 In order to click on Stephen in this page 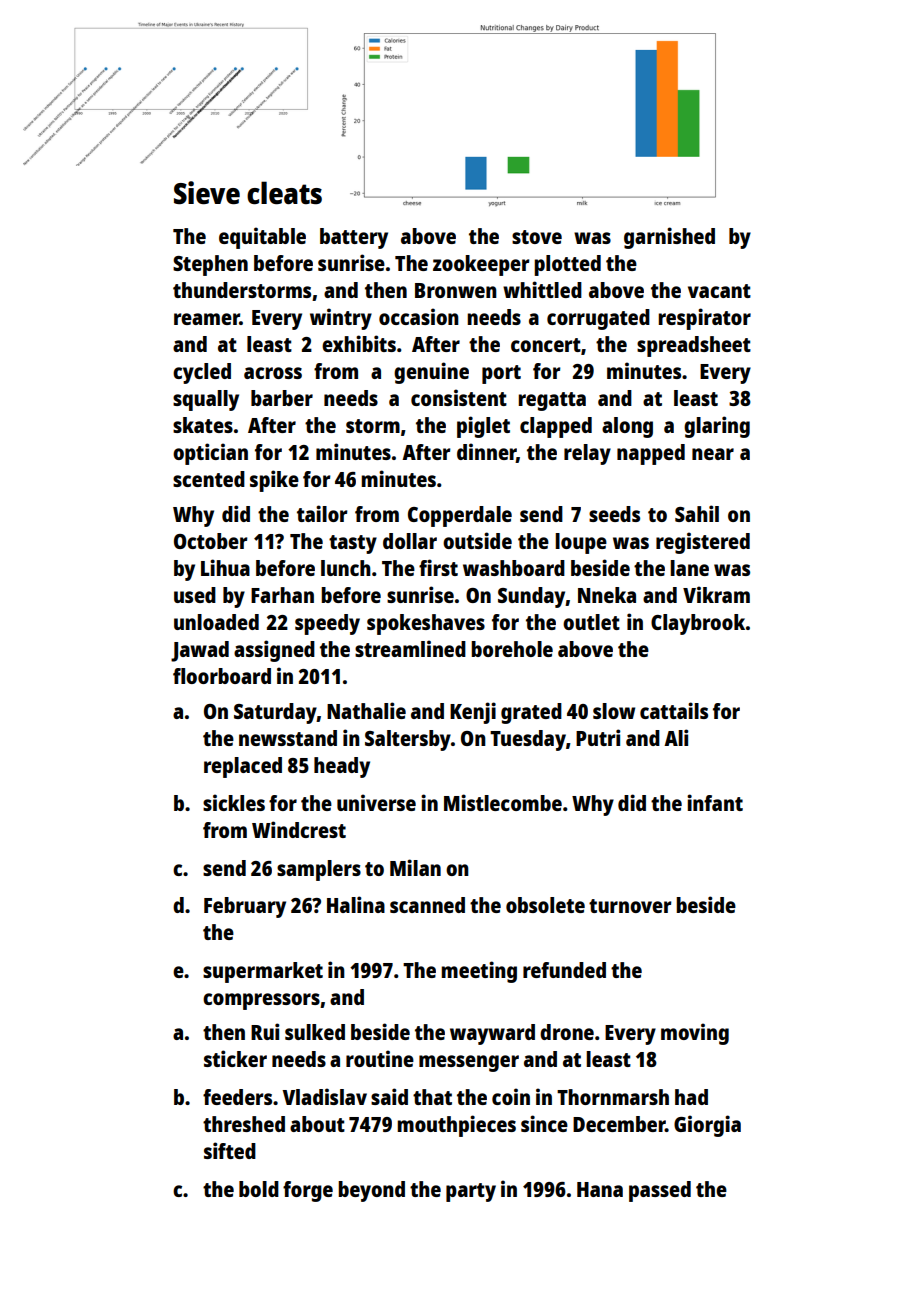, I will do `click(210, 265)`.
